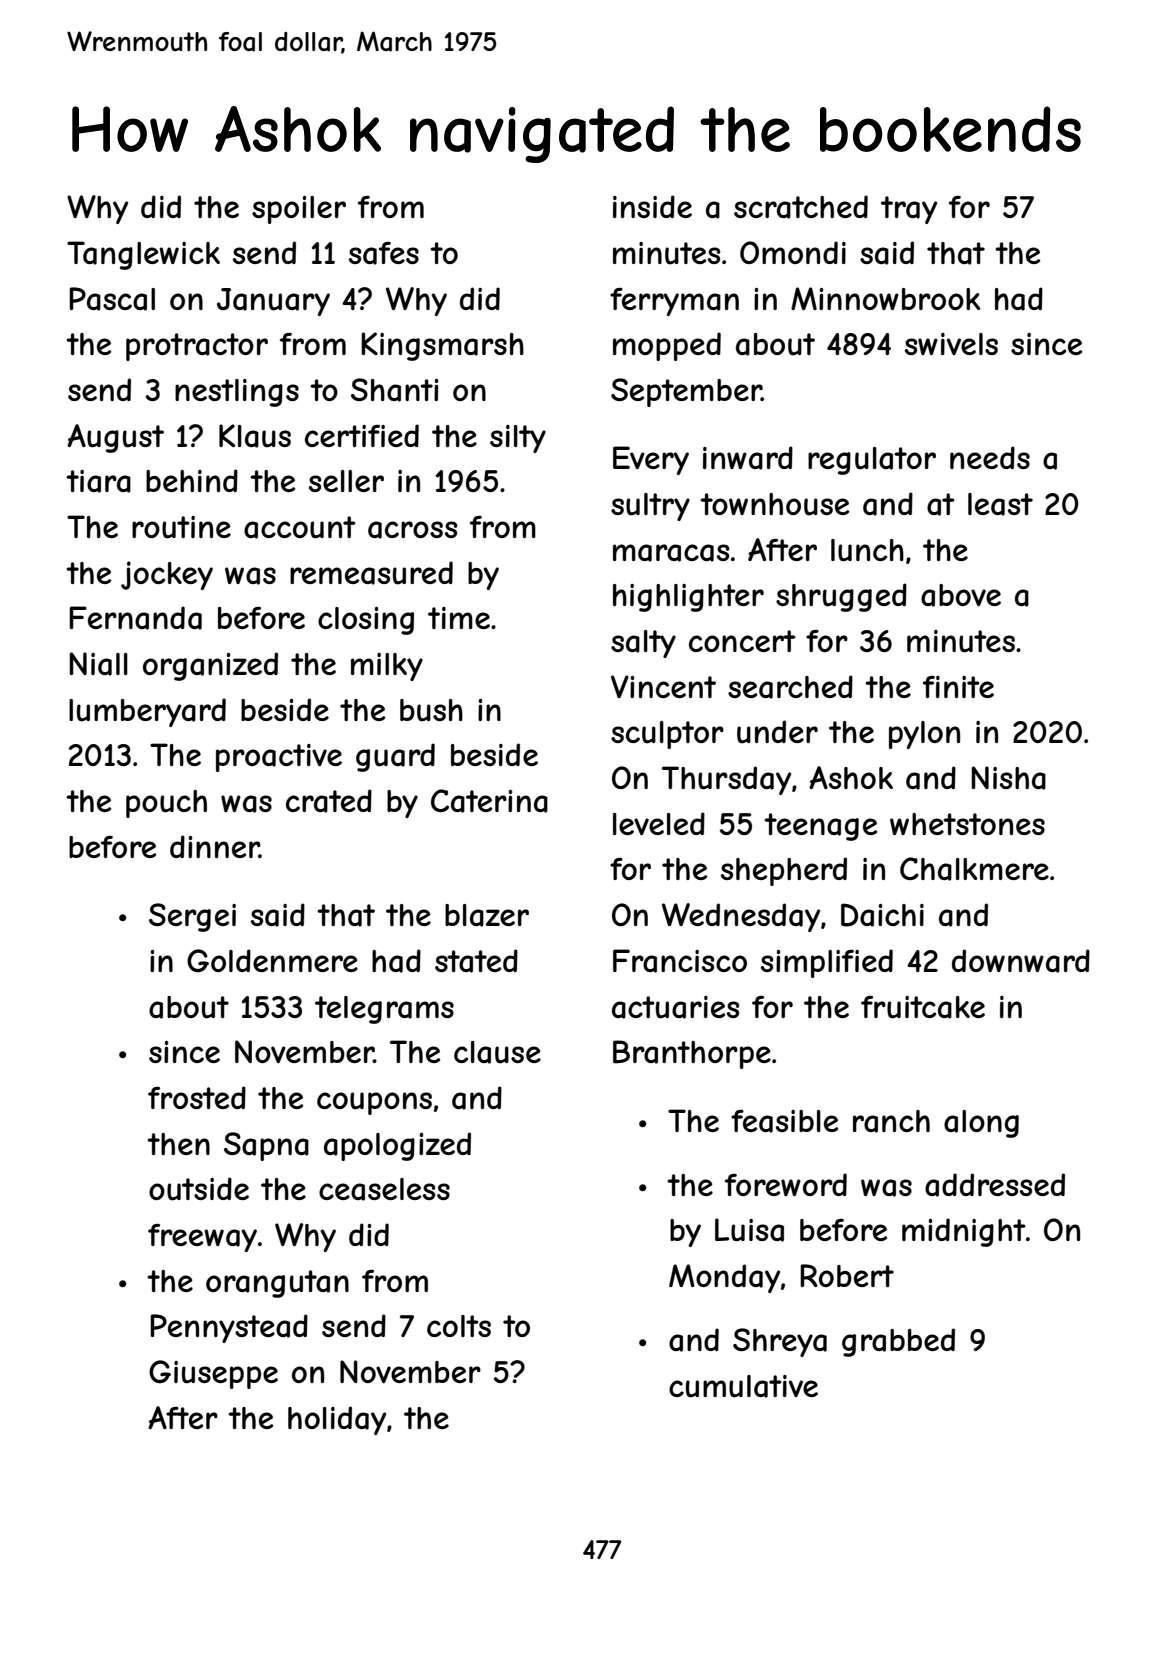 Image resolution: width=1165 pixels, height=1654 pixels. Describe the element at coordinates (213, 1374) in the screenshot. I see `Giuseppe` at that location.
